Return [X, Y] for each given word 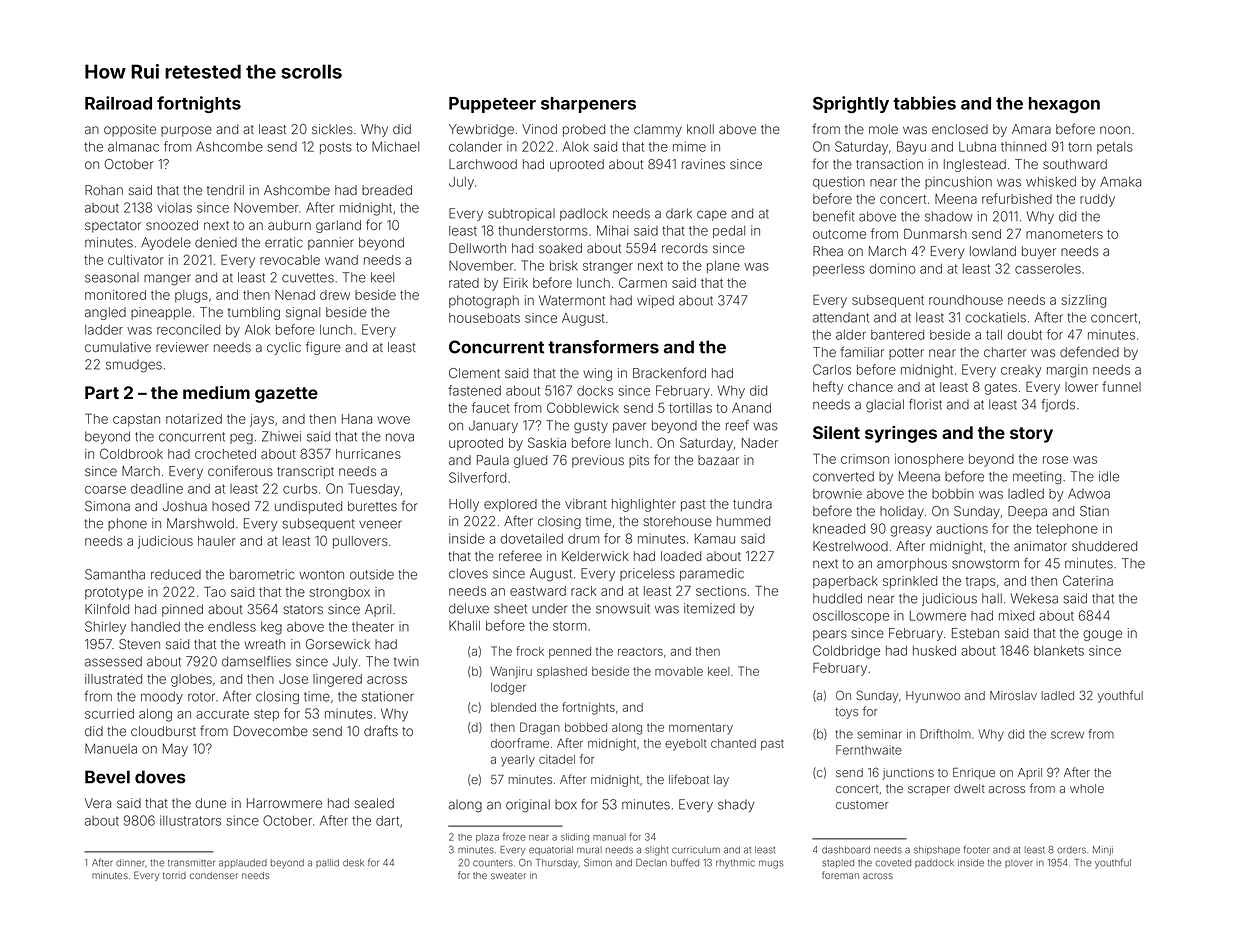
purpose [186, 131]
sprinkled [910, 582]
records [685, 248]
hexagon [1064, 105]
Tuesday [374, 490]
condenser [214, 875]
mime [689, 146]
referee [520, 555]
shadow [949, 216]
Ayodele [166, 243]
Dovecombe [271, 731]
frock [530, 651]
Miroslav [1013, 695]
